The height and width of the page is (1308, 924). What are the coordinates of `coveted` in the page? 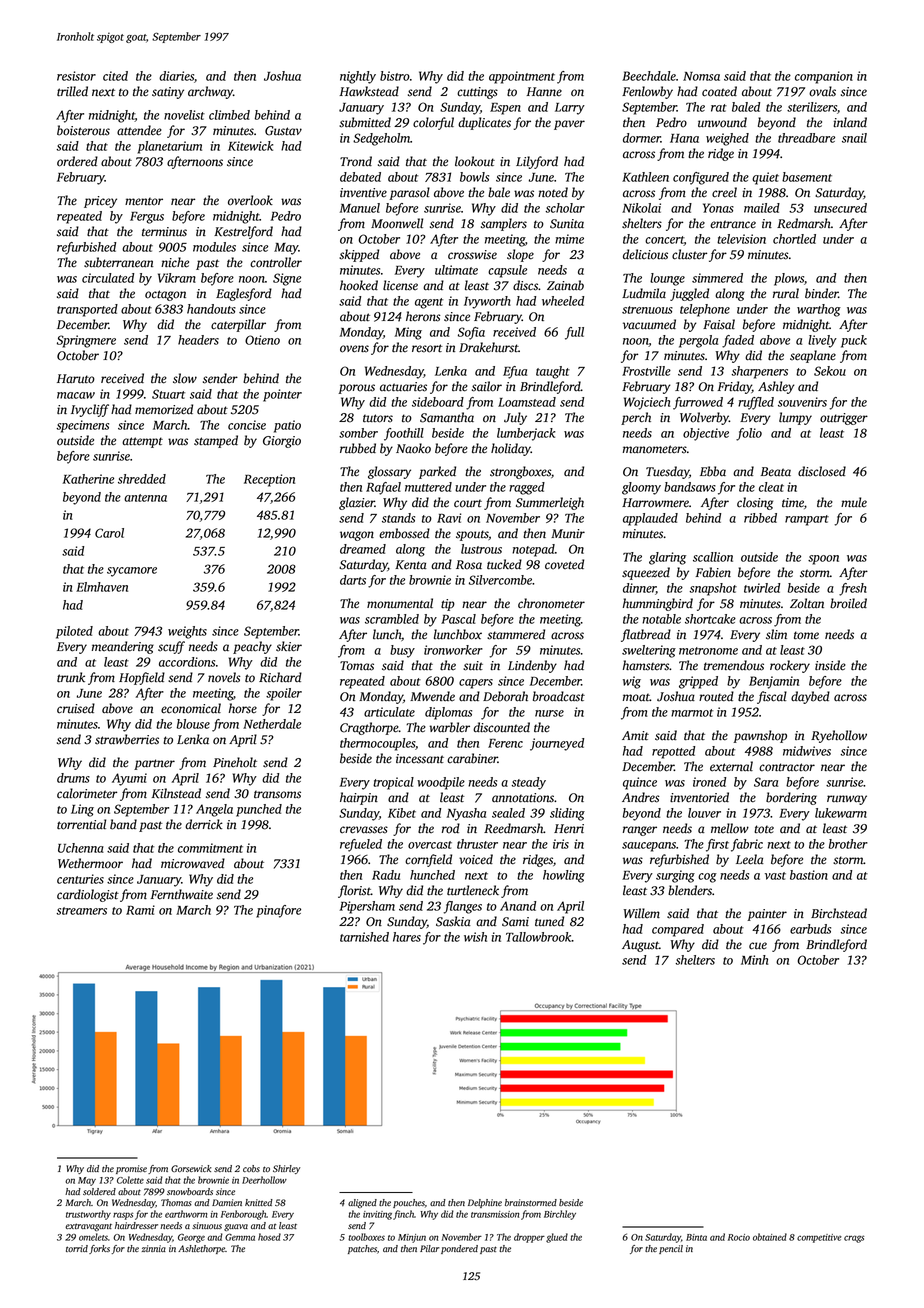 It's located at (564, 564).
